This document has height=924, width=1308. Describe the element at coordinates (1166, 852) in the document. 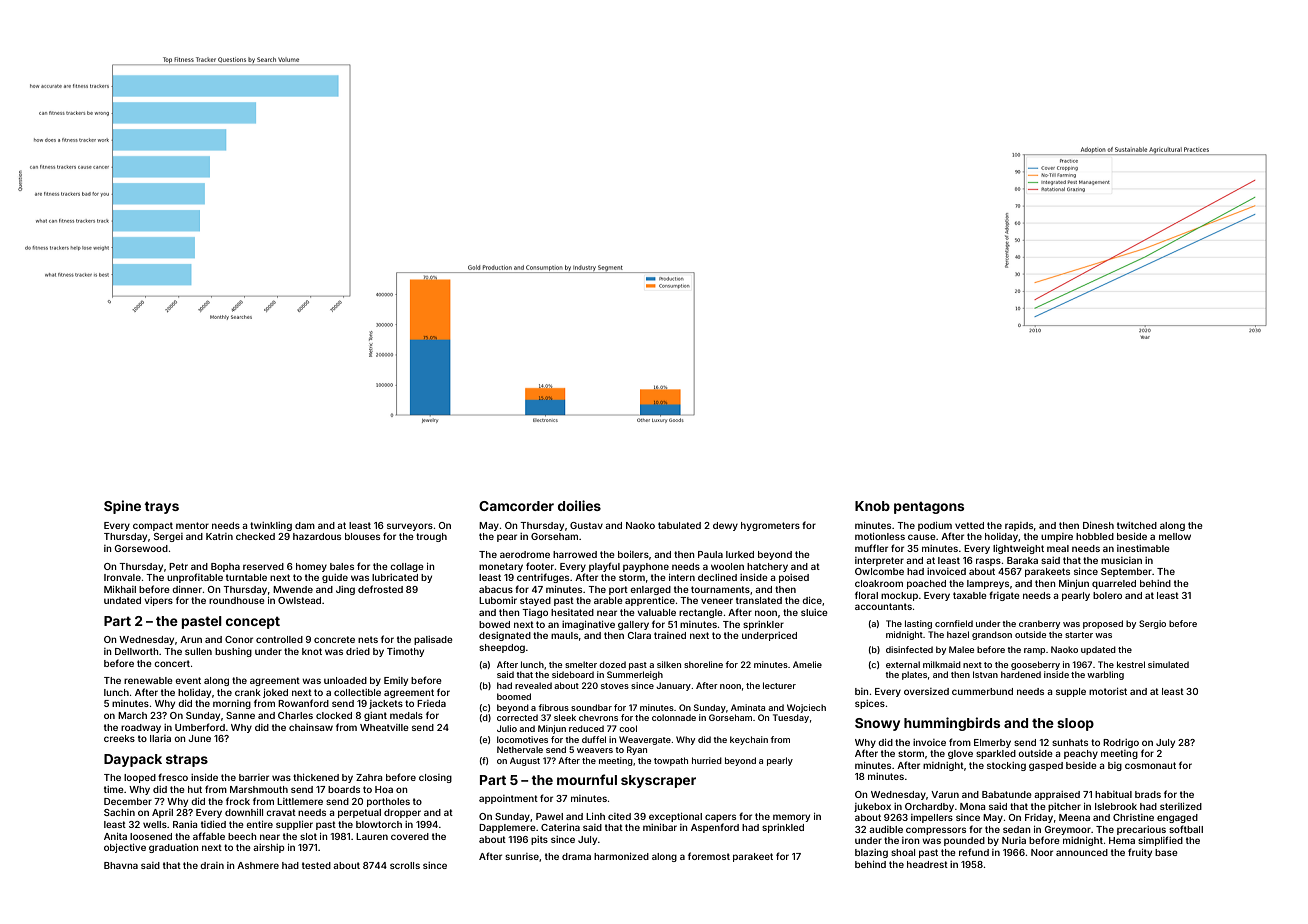

I see `base` at that location.
